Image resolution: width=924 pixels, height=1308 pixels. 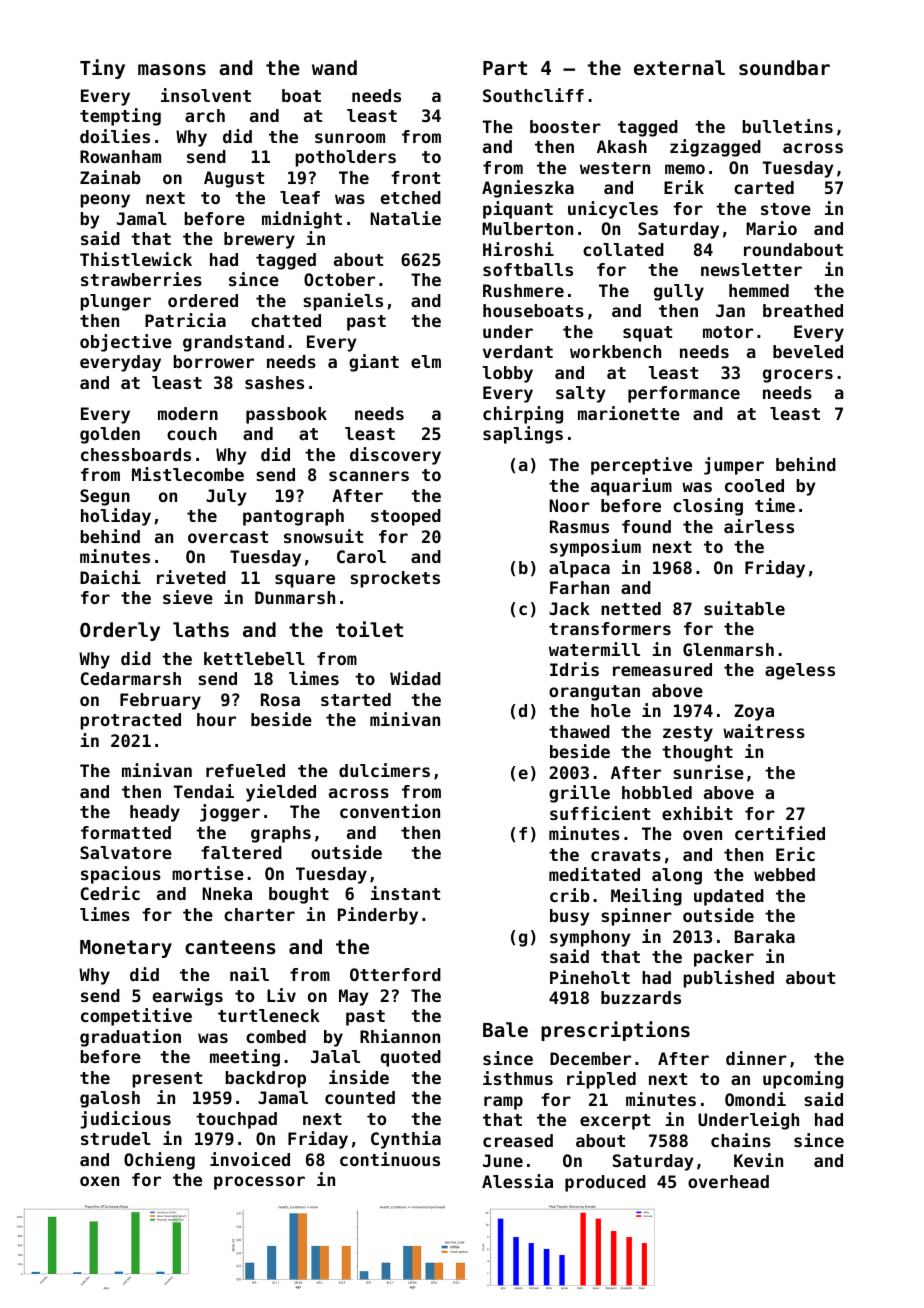 What do you see at coordinates (155, 813) in the image?
I see `heady` at bounding box center [155, 813].
